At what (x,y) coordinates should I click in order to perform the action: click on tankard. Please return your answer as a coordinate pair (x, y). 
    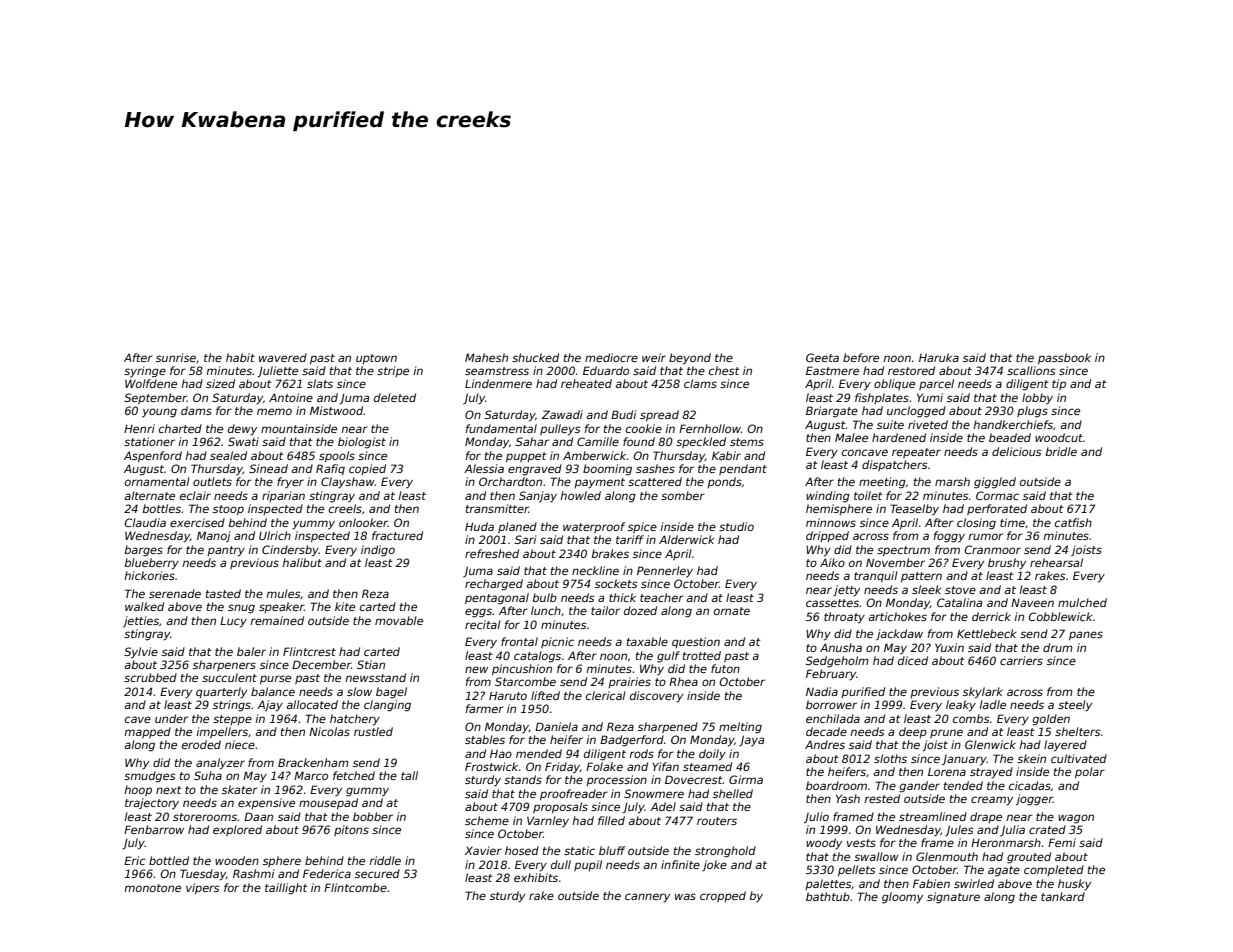
    Looking at the image, I should click on (1063, 896).
